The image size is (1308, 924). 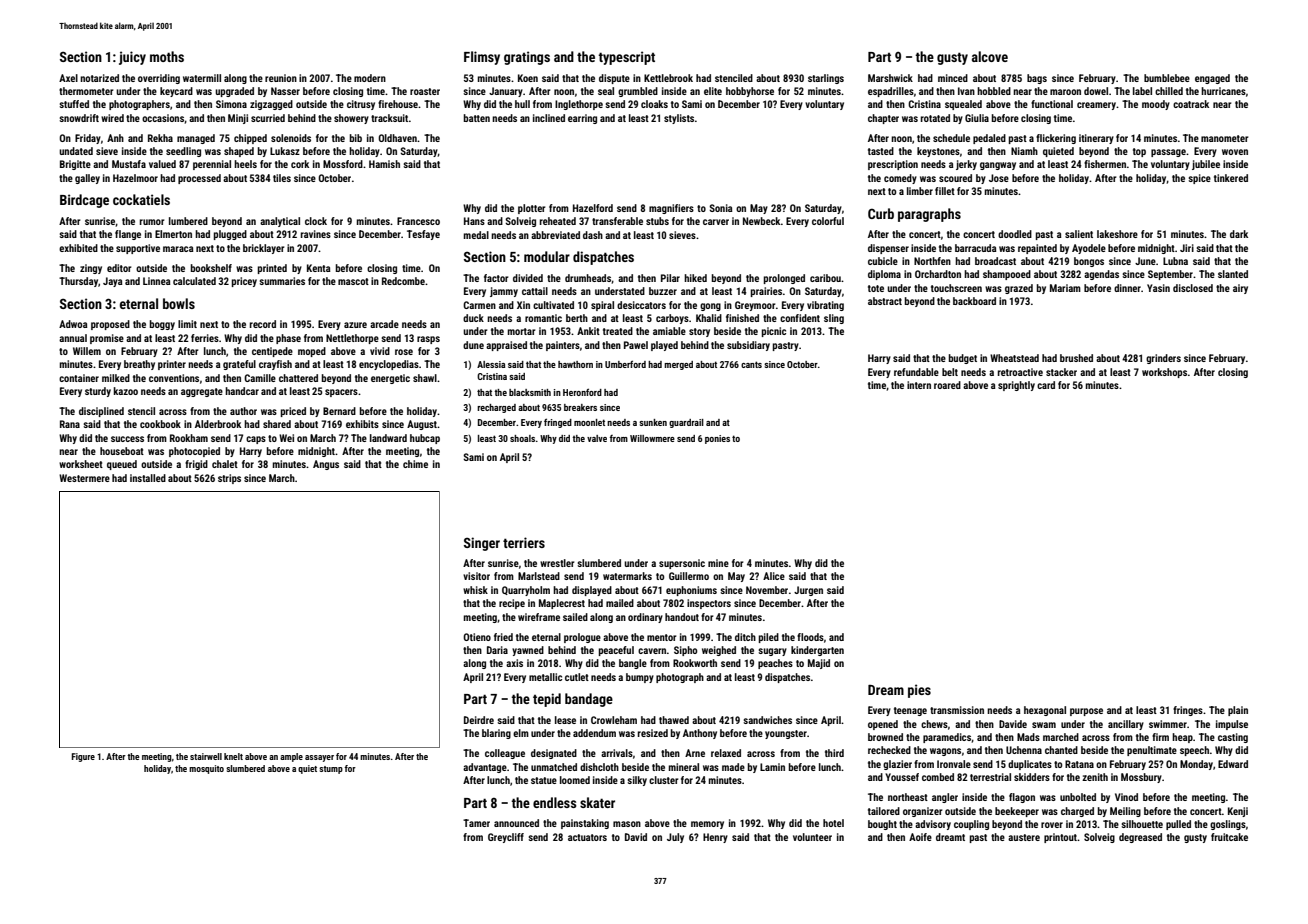 I want to click on supersonic, so click(x=682, y=564).
